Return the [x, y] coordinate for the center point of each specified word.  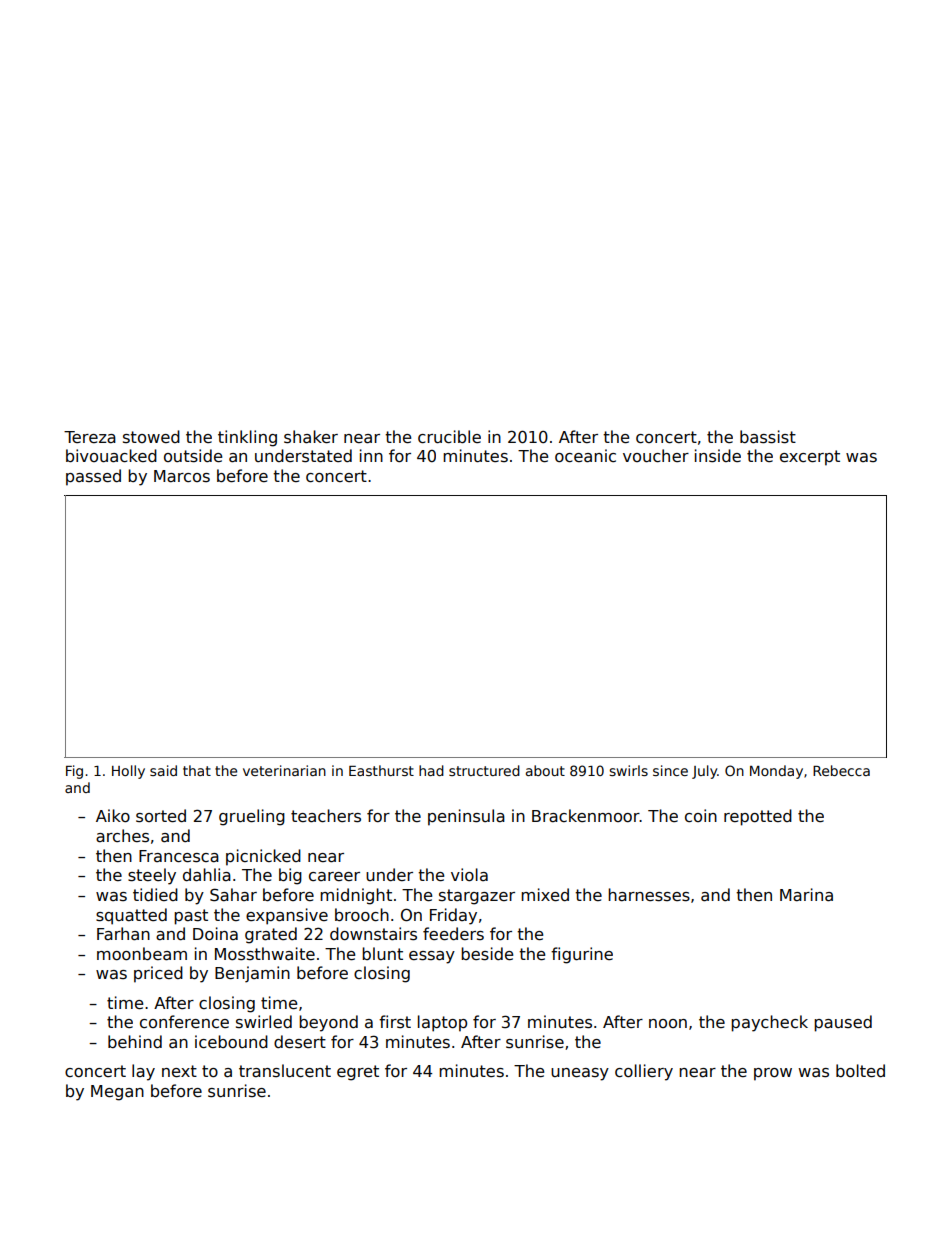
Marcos [182, 476]
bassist [768, 437]
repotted [758, 817]
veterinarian [284, 770]
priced [158, 974]
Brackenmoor [586, 816]
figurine [582, 955]
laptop [442, 1023]
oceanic [585, 456]
